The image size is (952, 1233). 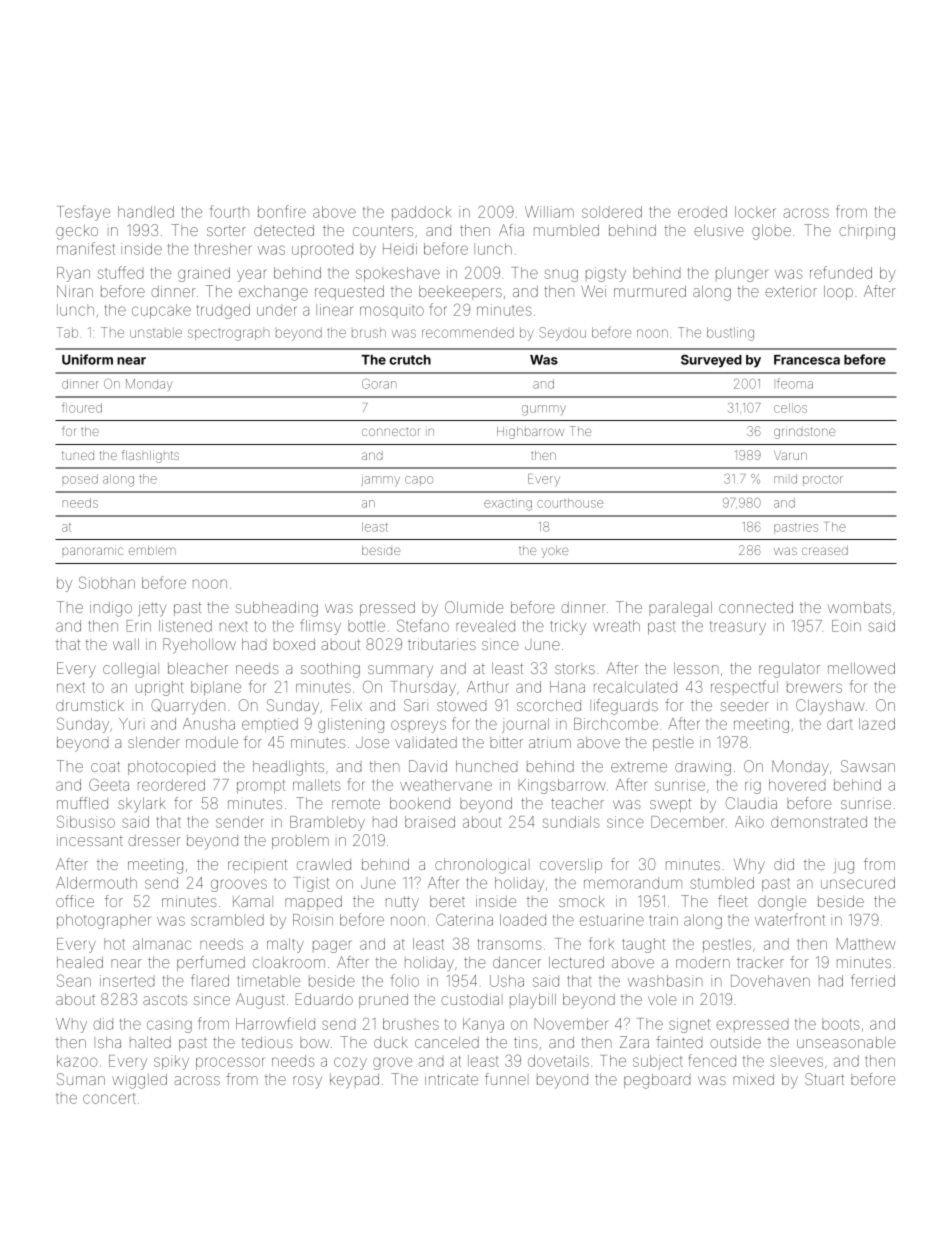 What do you see at coordinates (252, 275) in the screenshot?
I see `year` at bounding box center [252, 275].
